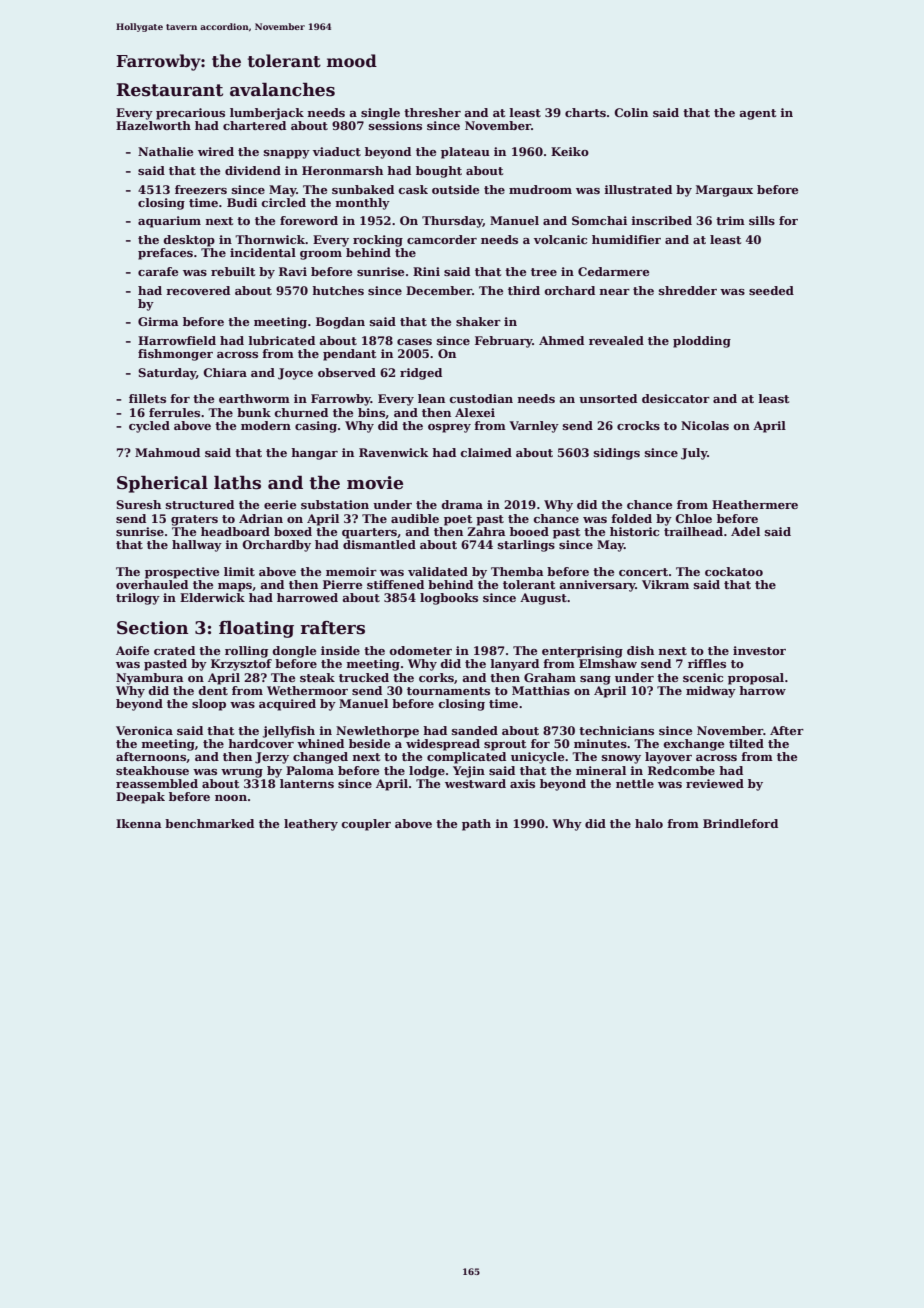 The image size is (924, 1308). Describe the element at coordinates (139, 823) in the screenshot. I see `Ikenna` at that location.
